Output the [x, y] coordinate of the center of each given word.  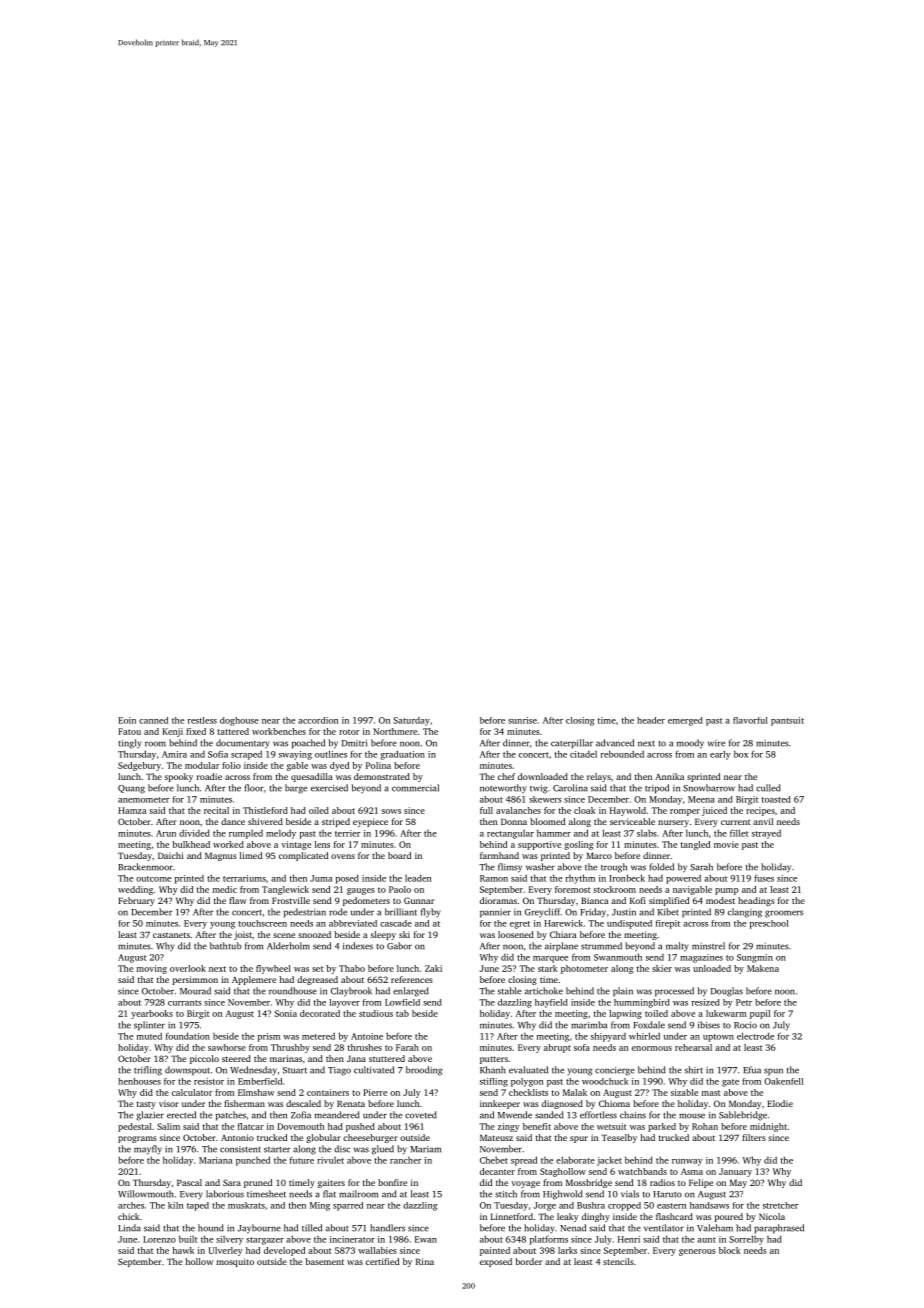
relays [599, 777]
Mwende [515, 1115]
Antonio [237, 1137]
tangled [695, 845]
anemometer [144, 800]
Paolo [400, 889]
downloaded [543, 776]
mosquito [235, 1262]
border [528, 1261]
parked [662, 1127]
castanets [171, 935]
